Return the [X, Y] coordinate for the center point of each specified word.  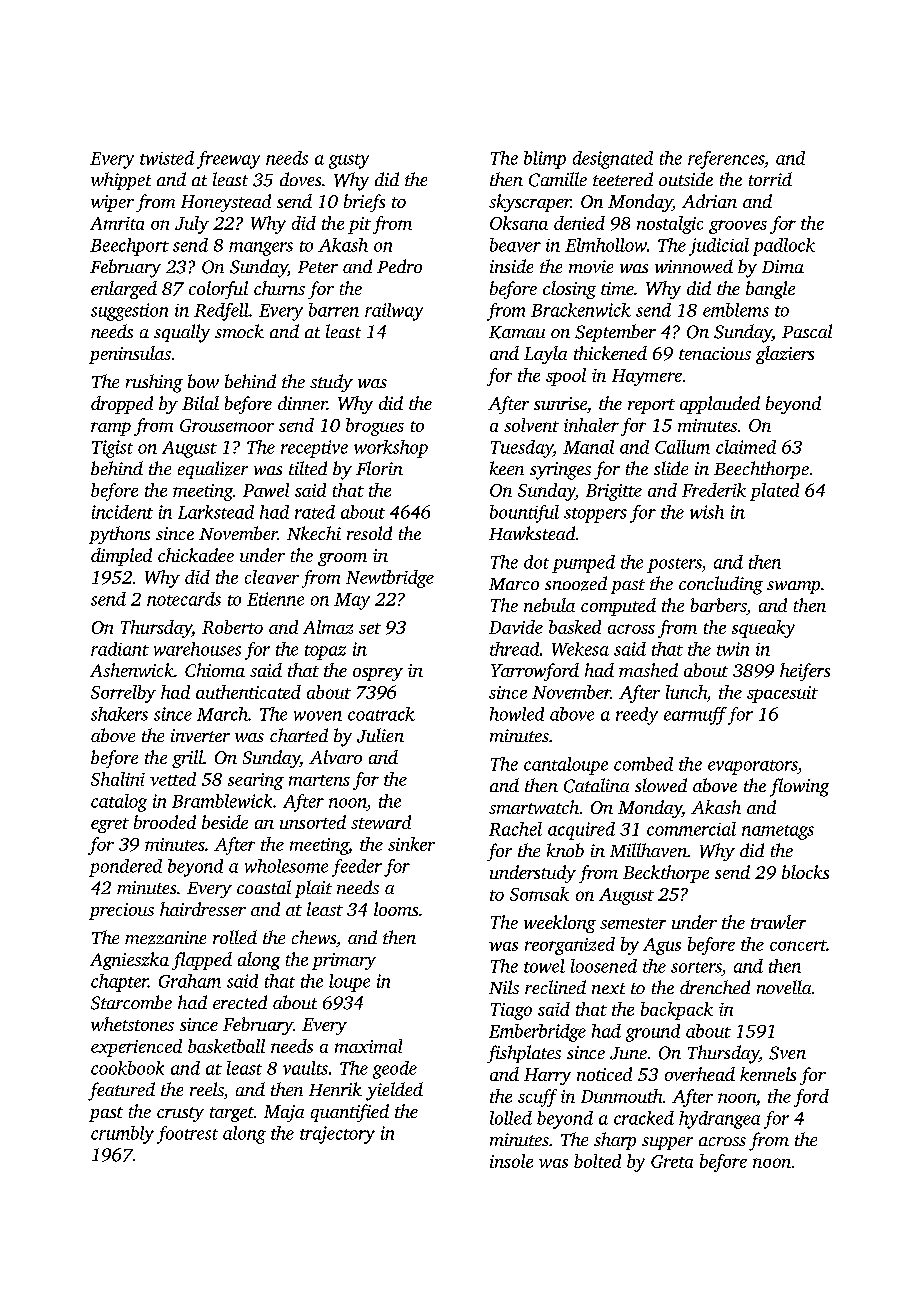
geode [395, 1070]
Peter [318, 267]
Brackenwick [581, 310]
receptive [314, 449]
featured [121, 1091]
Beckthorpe [666, 874]
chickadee [196, 555]
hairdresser [203, 909]
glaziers [785, 355]
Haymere [647, 377]
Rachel [515, 829]
